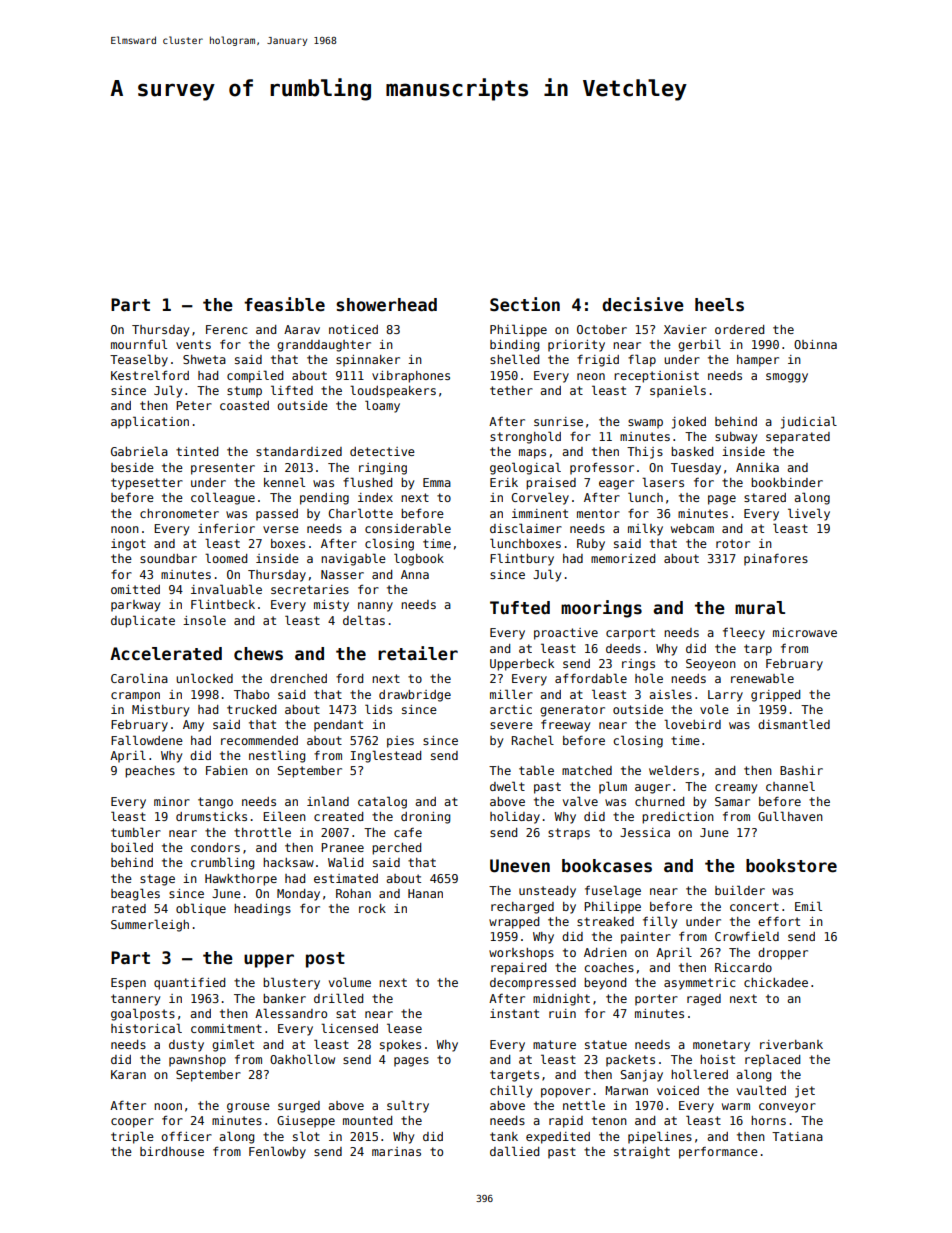 The width and height of the screenshot is (952, 1233). Describe the element at coordinates (514, 1013) in the screenshot. I see `instant` at that location.
